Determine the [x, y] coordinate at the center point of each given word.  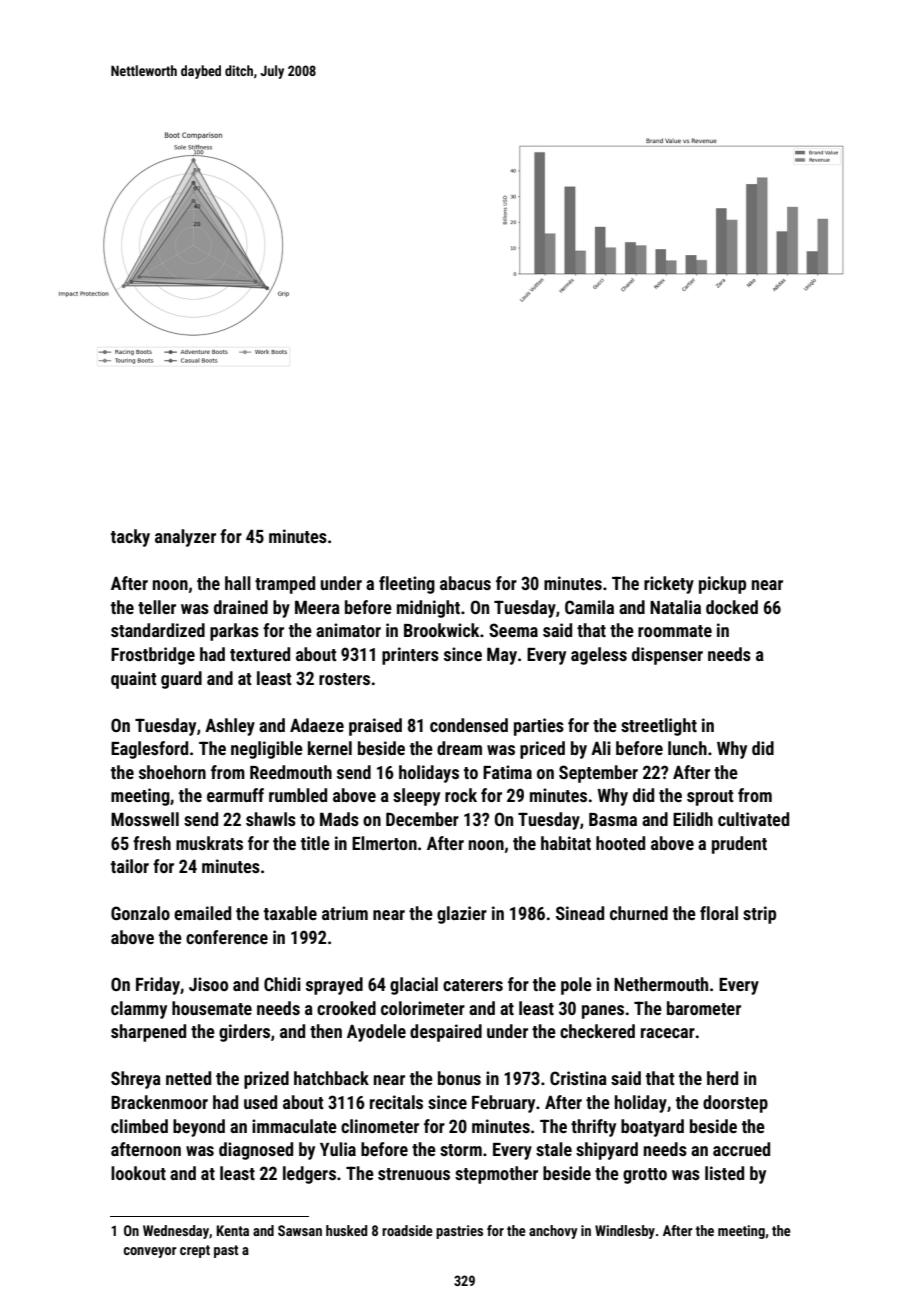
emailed [202, 913]
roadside [407, 1230]
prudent [739, 845]
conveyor [150, 1252]
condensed [469, 725]
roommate [675, 631]
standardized [158, 630]
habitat [566, 843]
